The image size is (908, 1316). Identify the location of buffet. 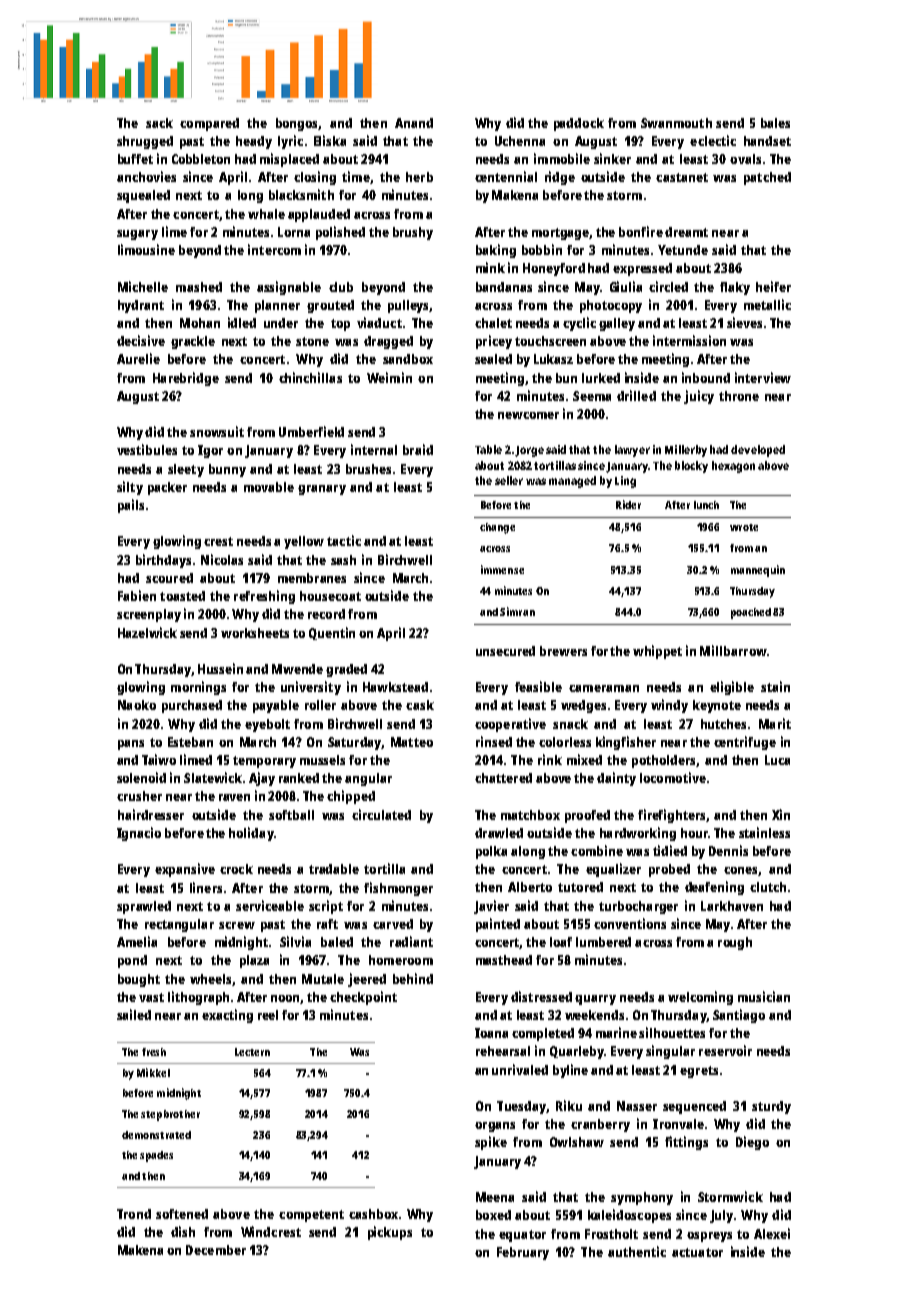
(135, 159).
